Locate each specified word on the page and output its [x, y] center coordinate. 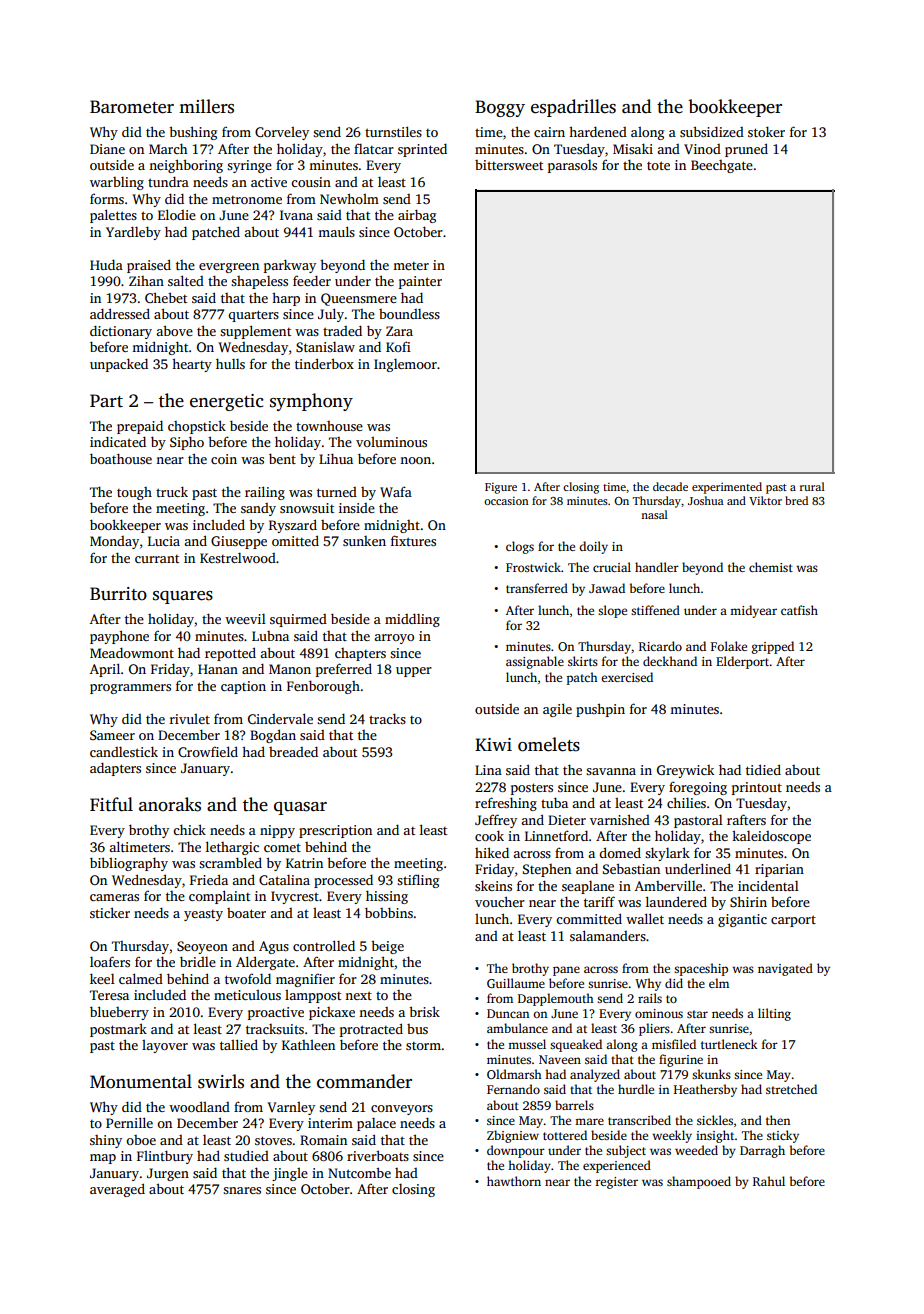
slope [612, 611]
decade [670, 486]
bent [282, 458]
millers [206, 106]
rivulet [190, 719]
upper [414, 672]
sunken [364, 541]
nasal [654, 514]
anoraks [170, 804]
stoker [766, 131]
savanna [611, 771]
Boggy [500, 108]
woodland [199, 1106]
